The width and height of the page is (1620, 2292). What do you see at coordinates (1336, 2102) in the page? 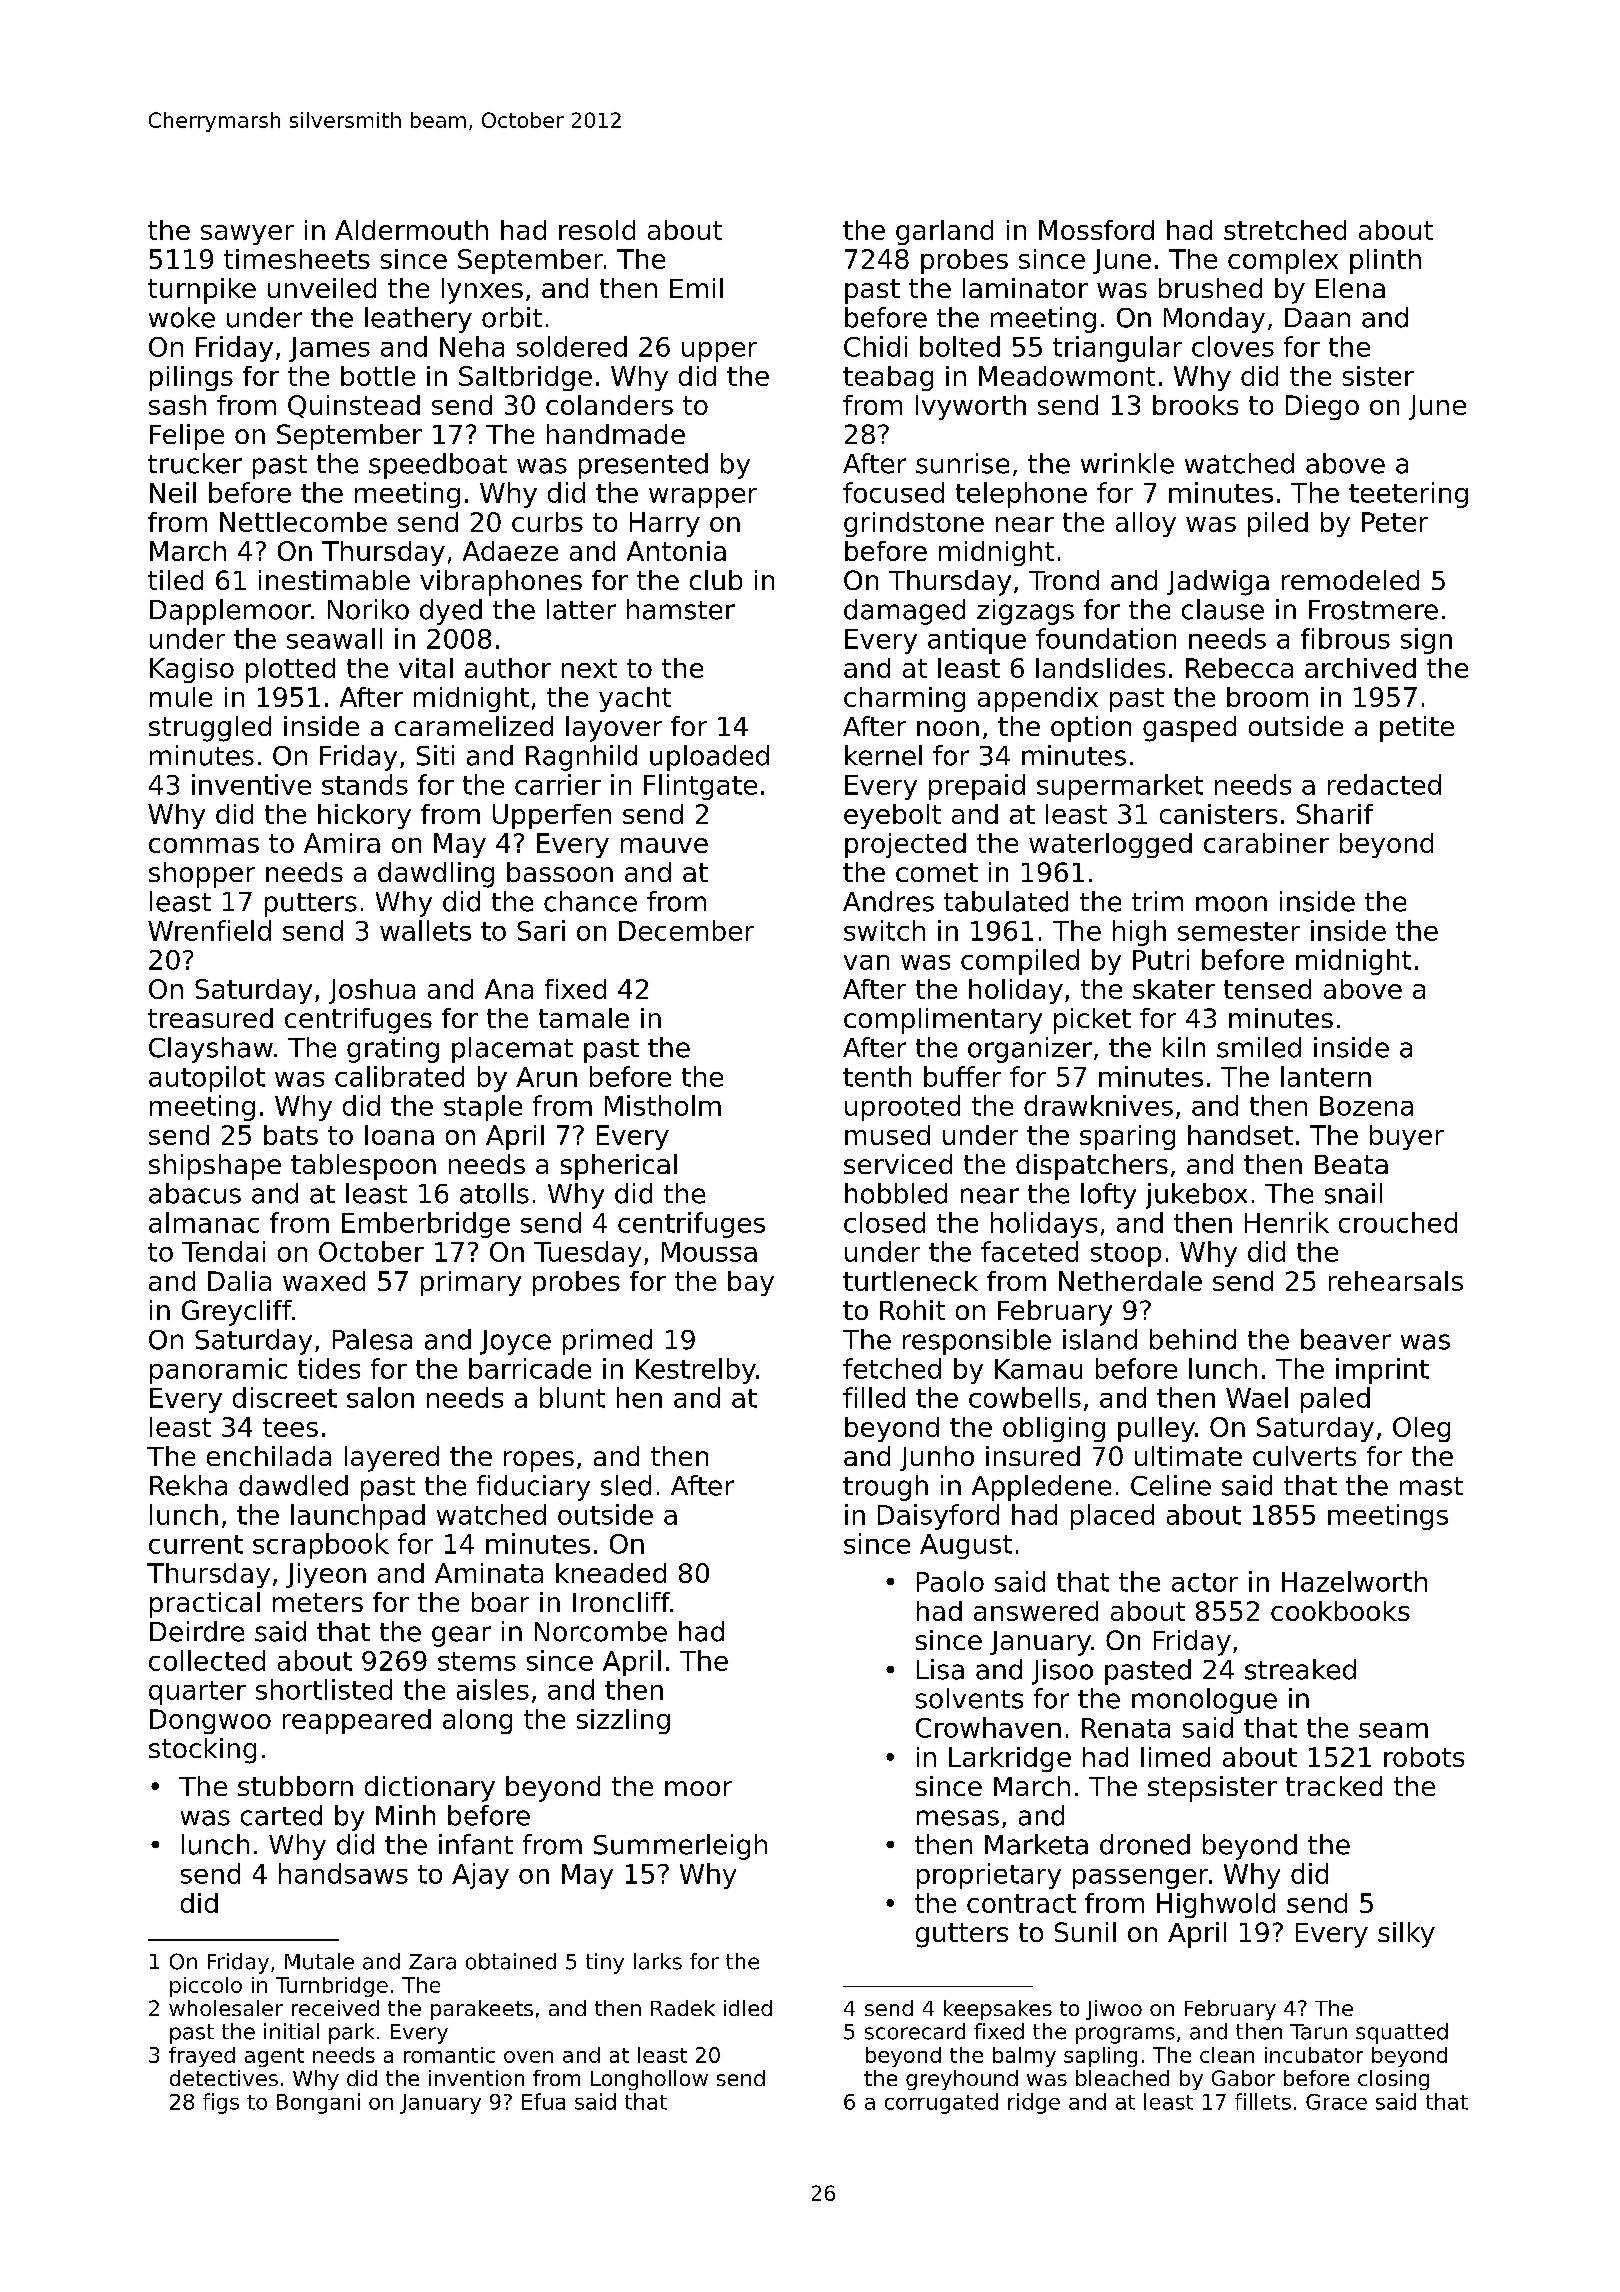
I see `Grace` at bounding box center [1336, 2102].
